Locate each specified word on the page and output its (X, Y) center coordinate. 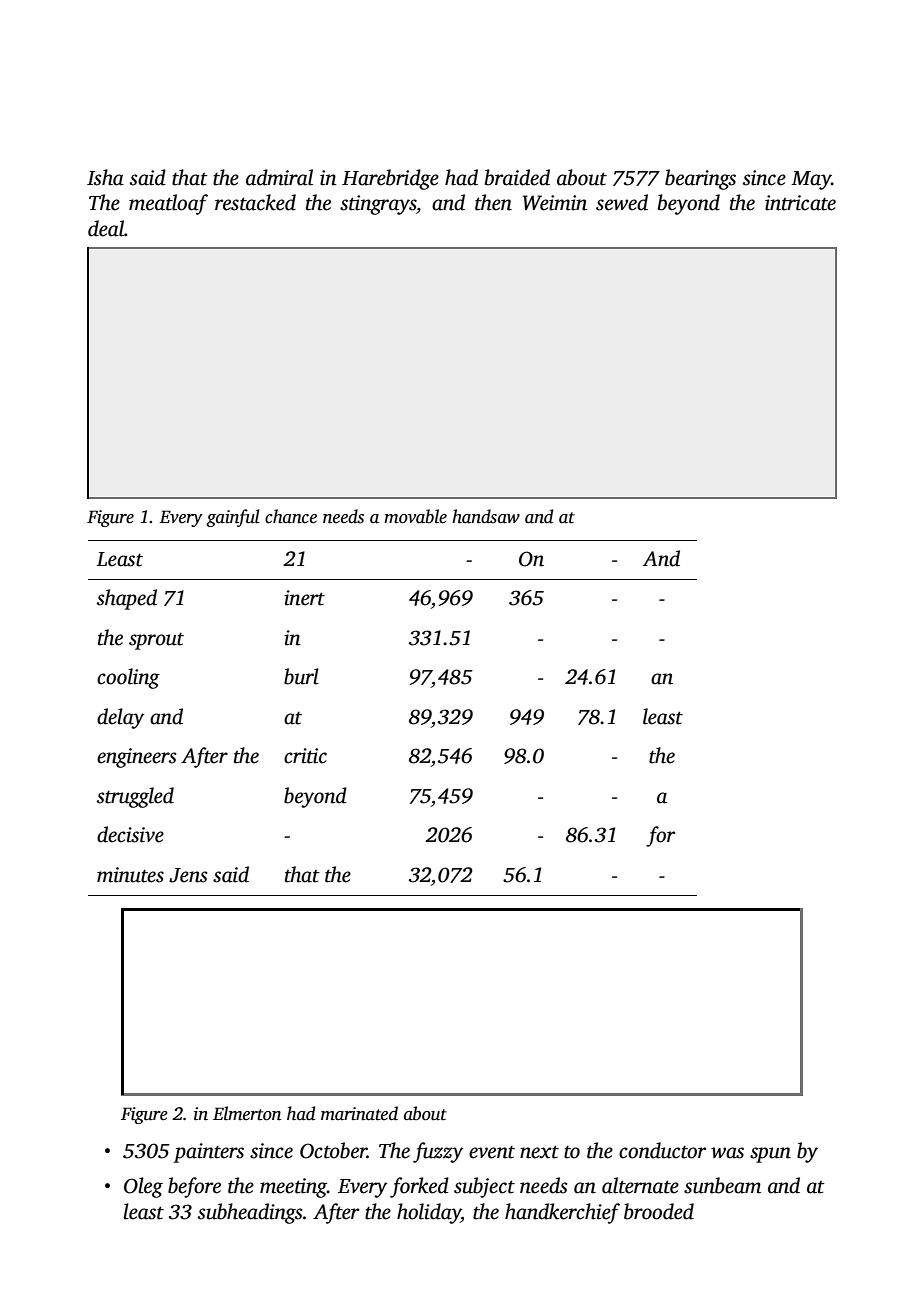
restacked (255, 202)
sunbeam (722, 1185)
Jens (188, 875)
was (727, 1153)
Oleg (143, 1187)
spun (770, 1155)
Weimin (555, 203)
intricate (800, 203)
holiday (429, 1213)
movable (415, 516)
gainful (233, 518)
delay (121, 718)
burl (301, 676)
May (811, 180)
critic (305, 756)
